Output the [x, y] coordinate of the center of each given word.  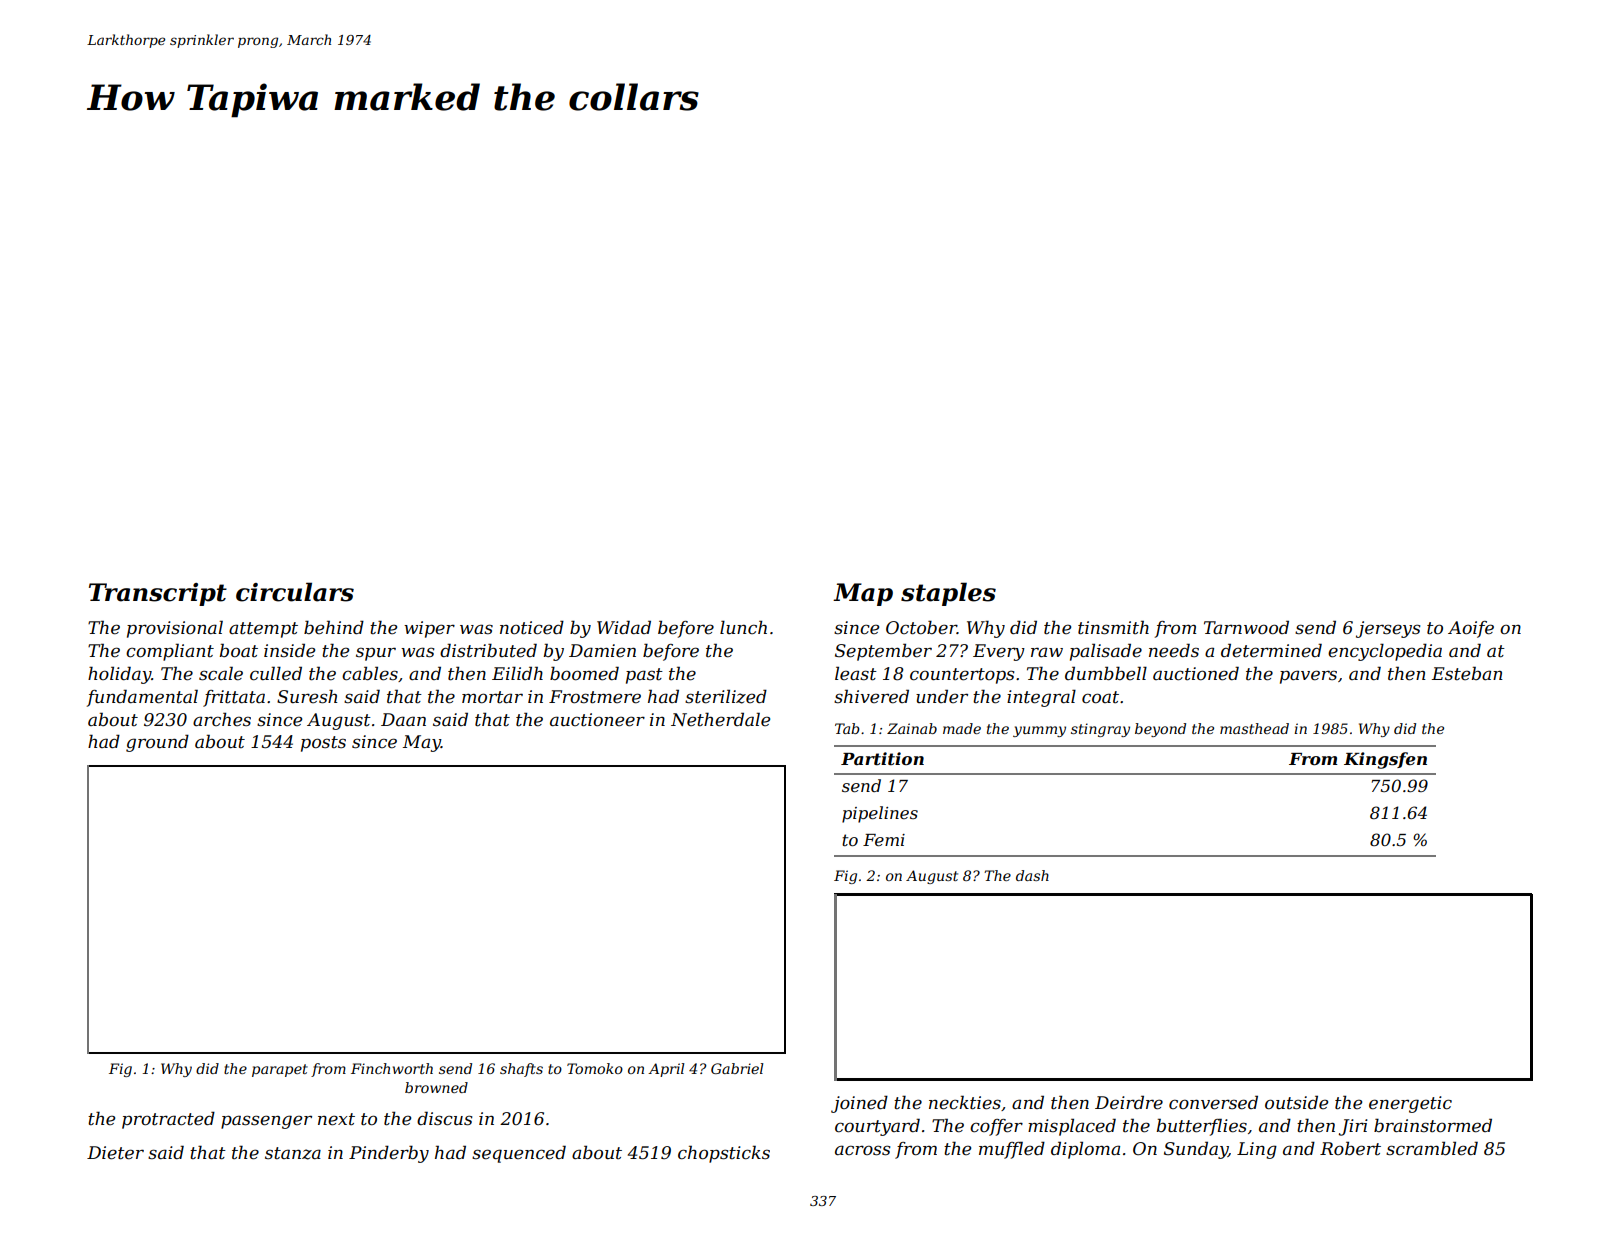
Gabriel [737, 1068]
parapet [280, 1070]
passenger [266, 1122]
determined [1271, 650]
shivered [871, 696]
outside [1296, 1102]
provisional [175, 629]
